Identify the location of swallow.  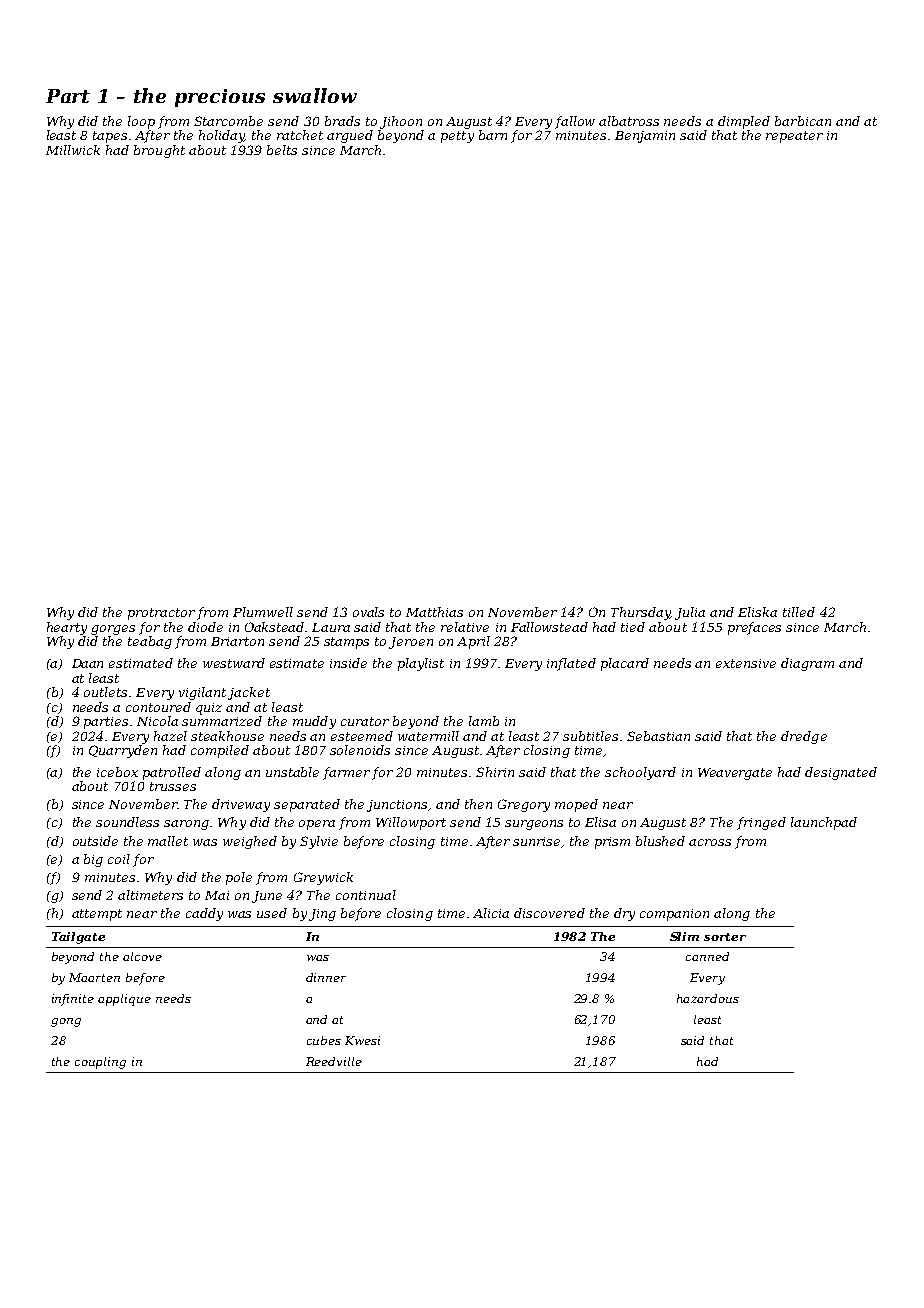
(315, 95).
